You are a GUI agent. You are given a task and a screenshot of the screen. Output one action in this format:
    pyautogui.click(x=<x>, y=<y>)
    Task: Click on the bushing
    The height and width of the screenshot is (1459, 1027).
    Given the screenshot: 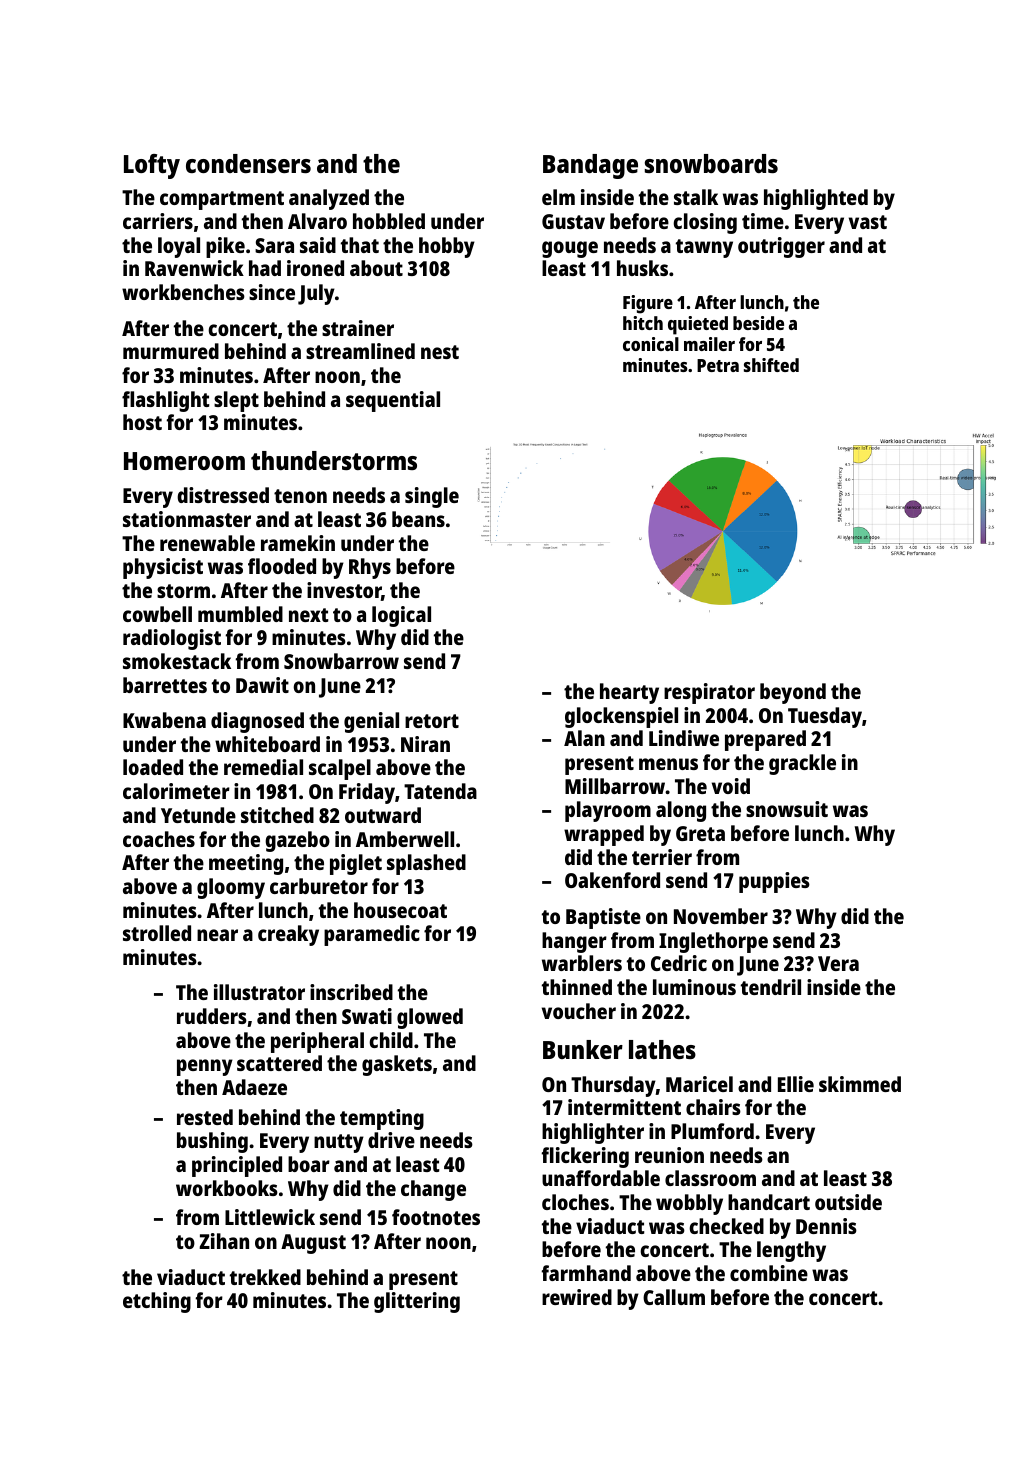 What is the action you would take?
    pyautogui.click(x=212, y=1142)
